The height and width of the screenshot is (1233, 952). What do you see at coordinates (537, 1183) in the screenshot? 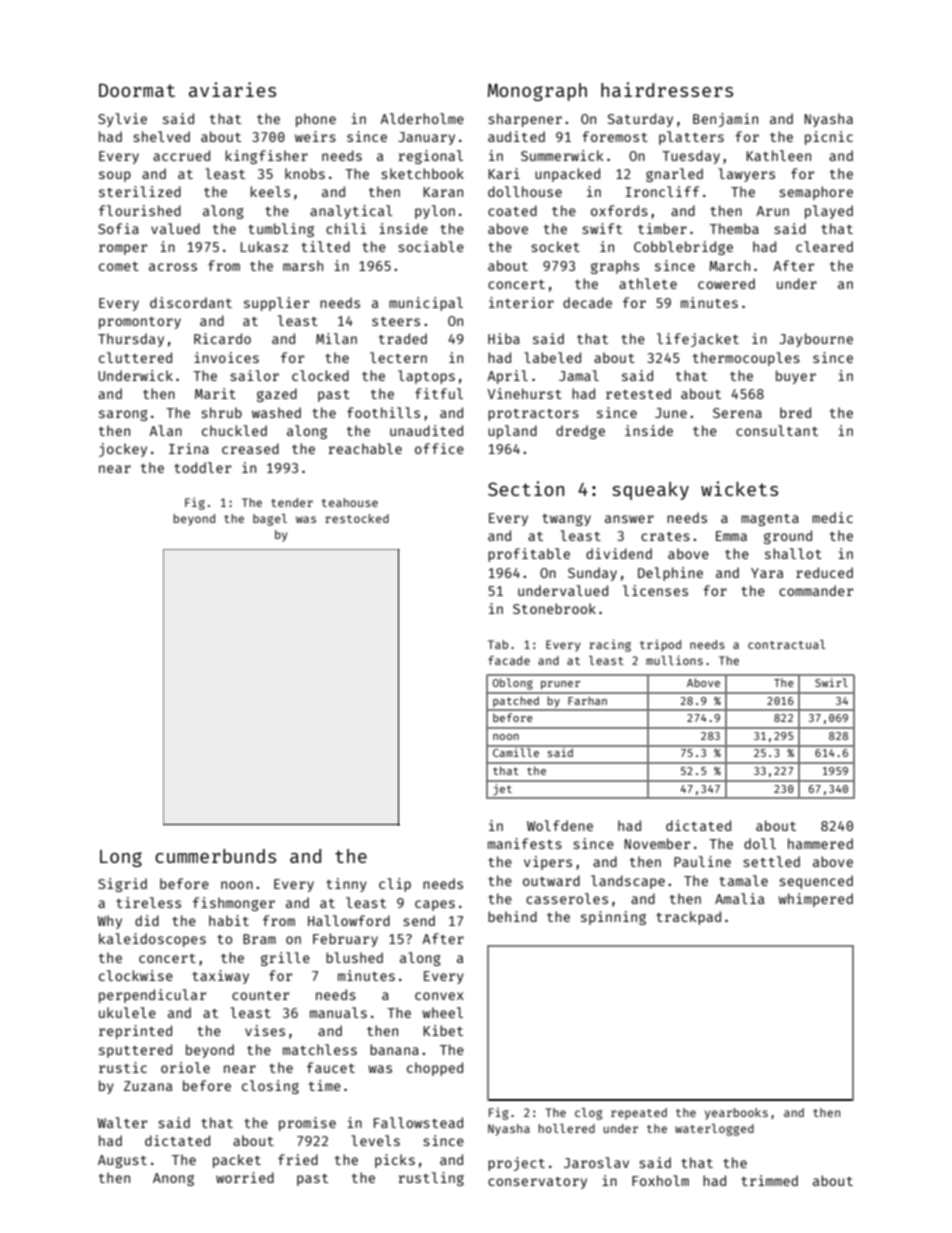
I see `conservatory` at bounding box center [537, 1183].
